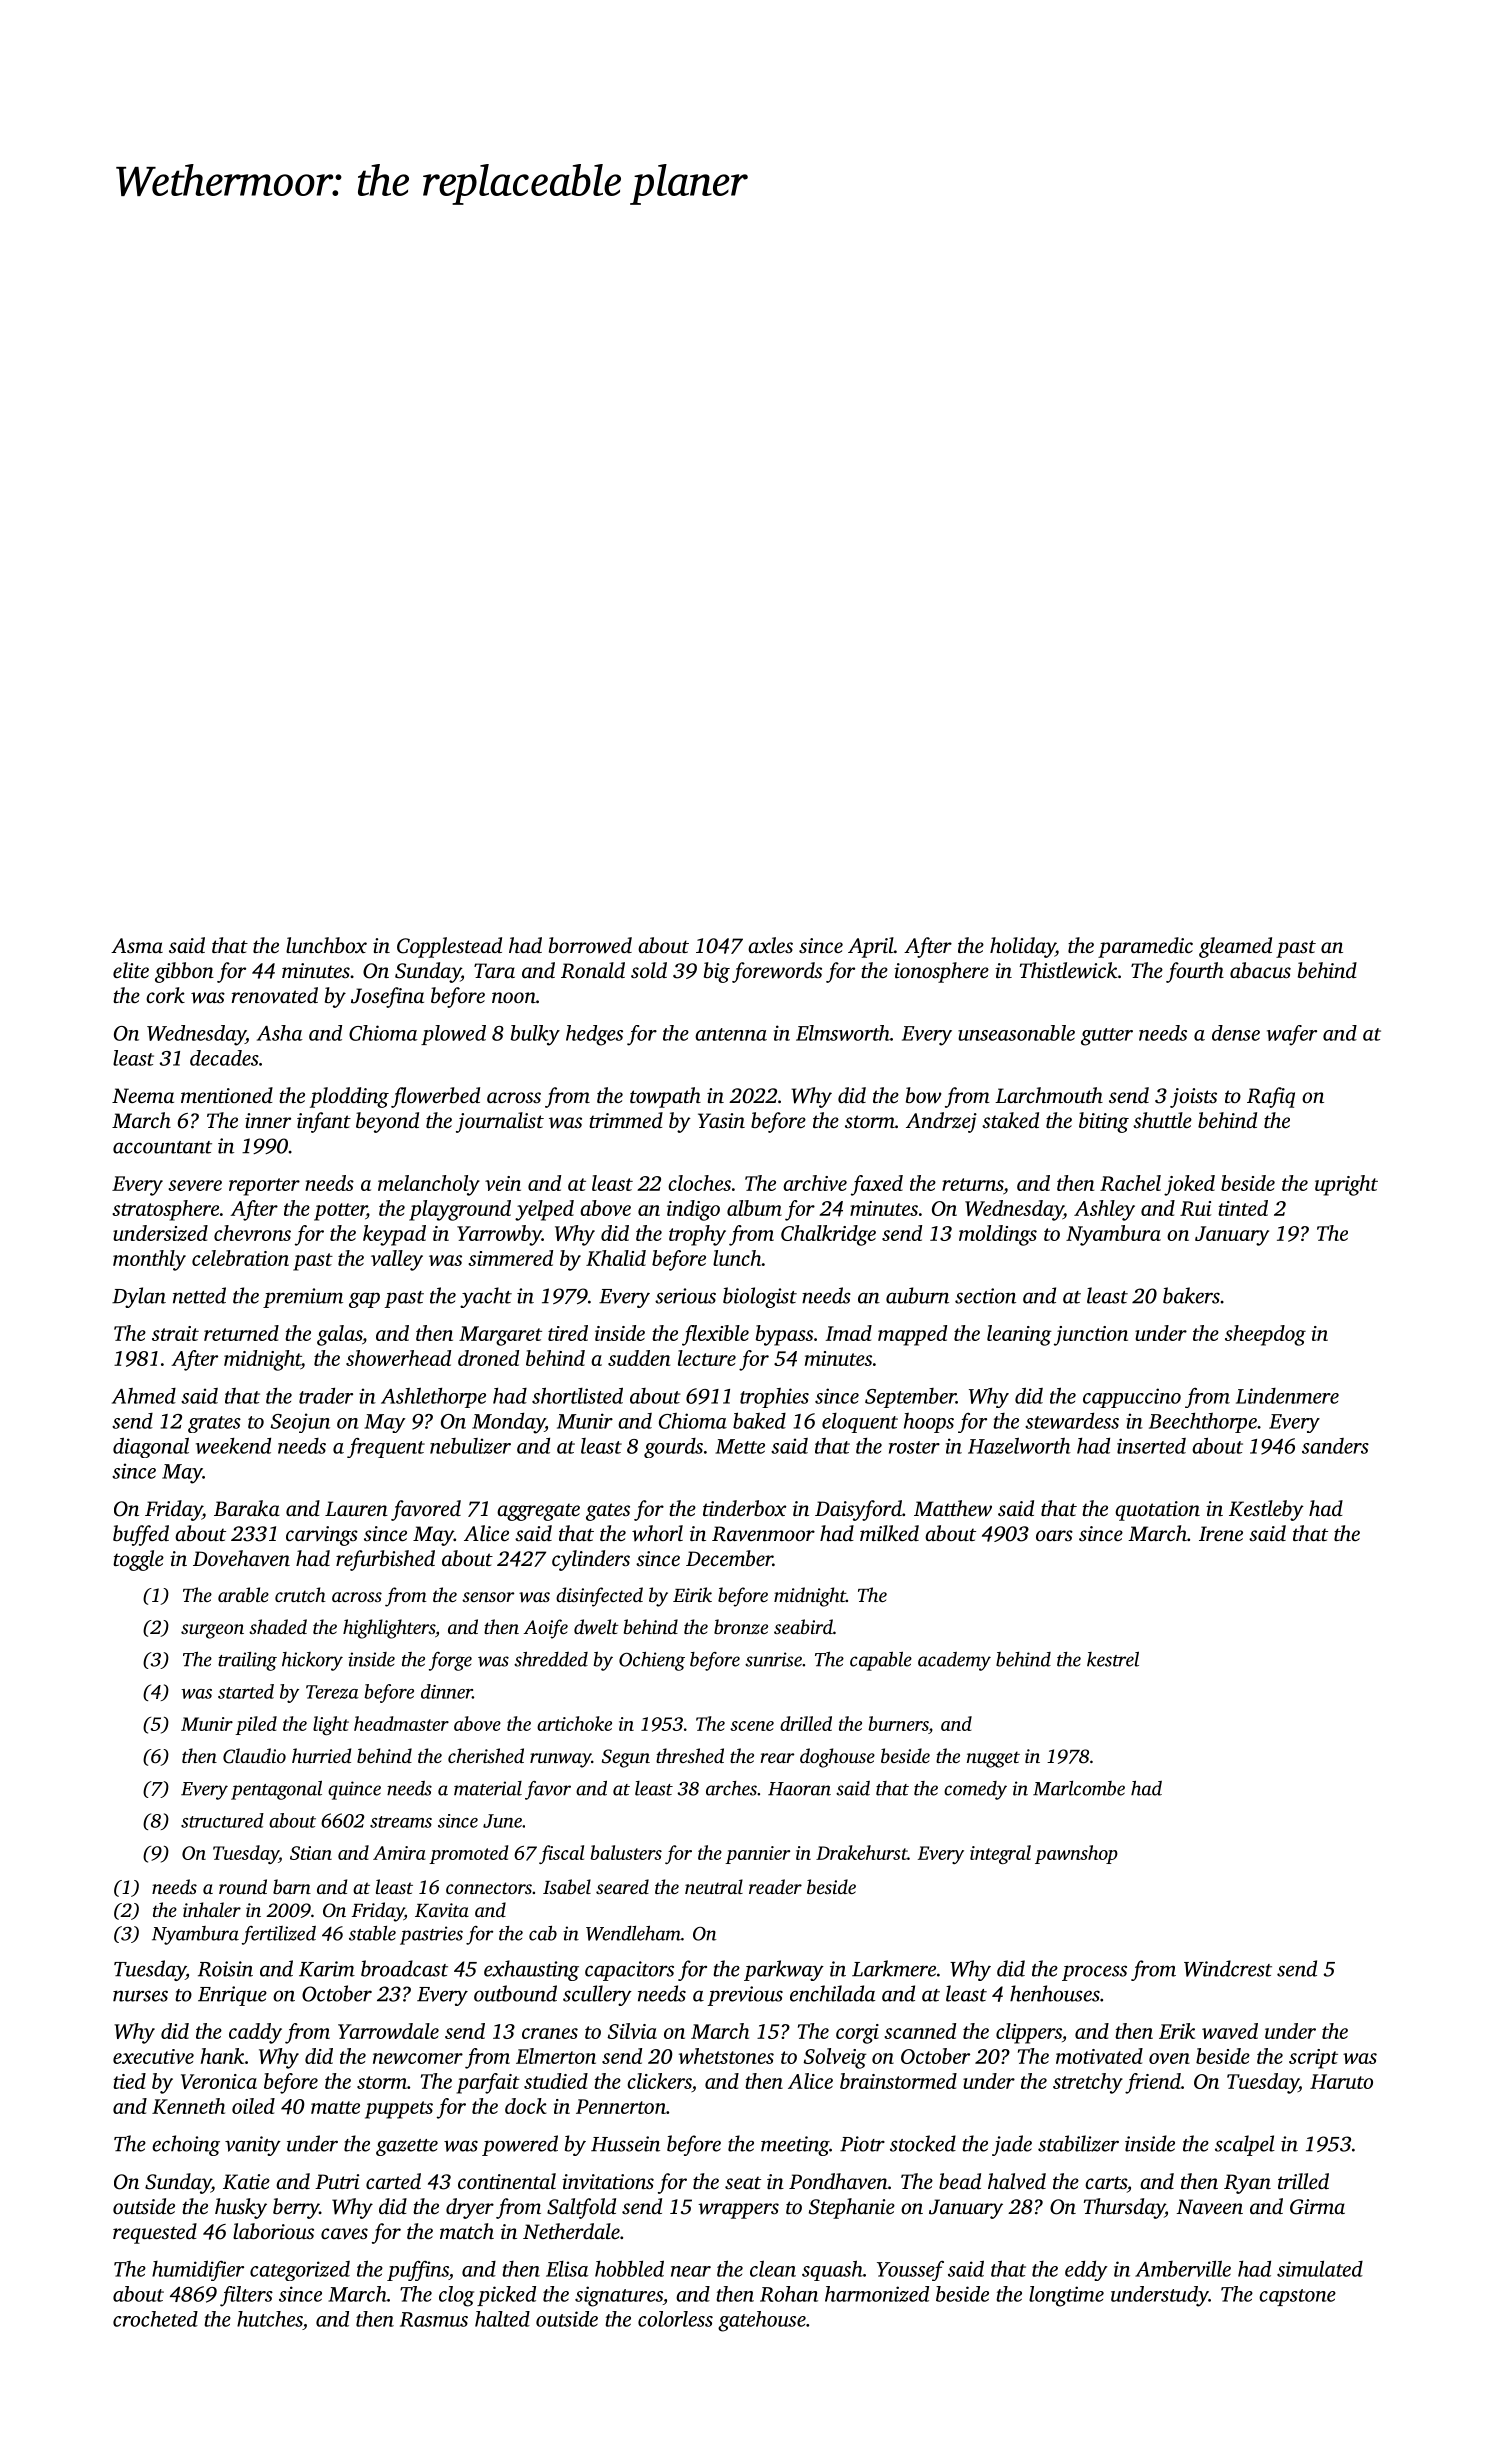  I want to click on Larkmere, so click(894, 1968).
